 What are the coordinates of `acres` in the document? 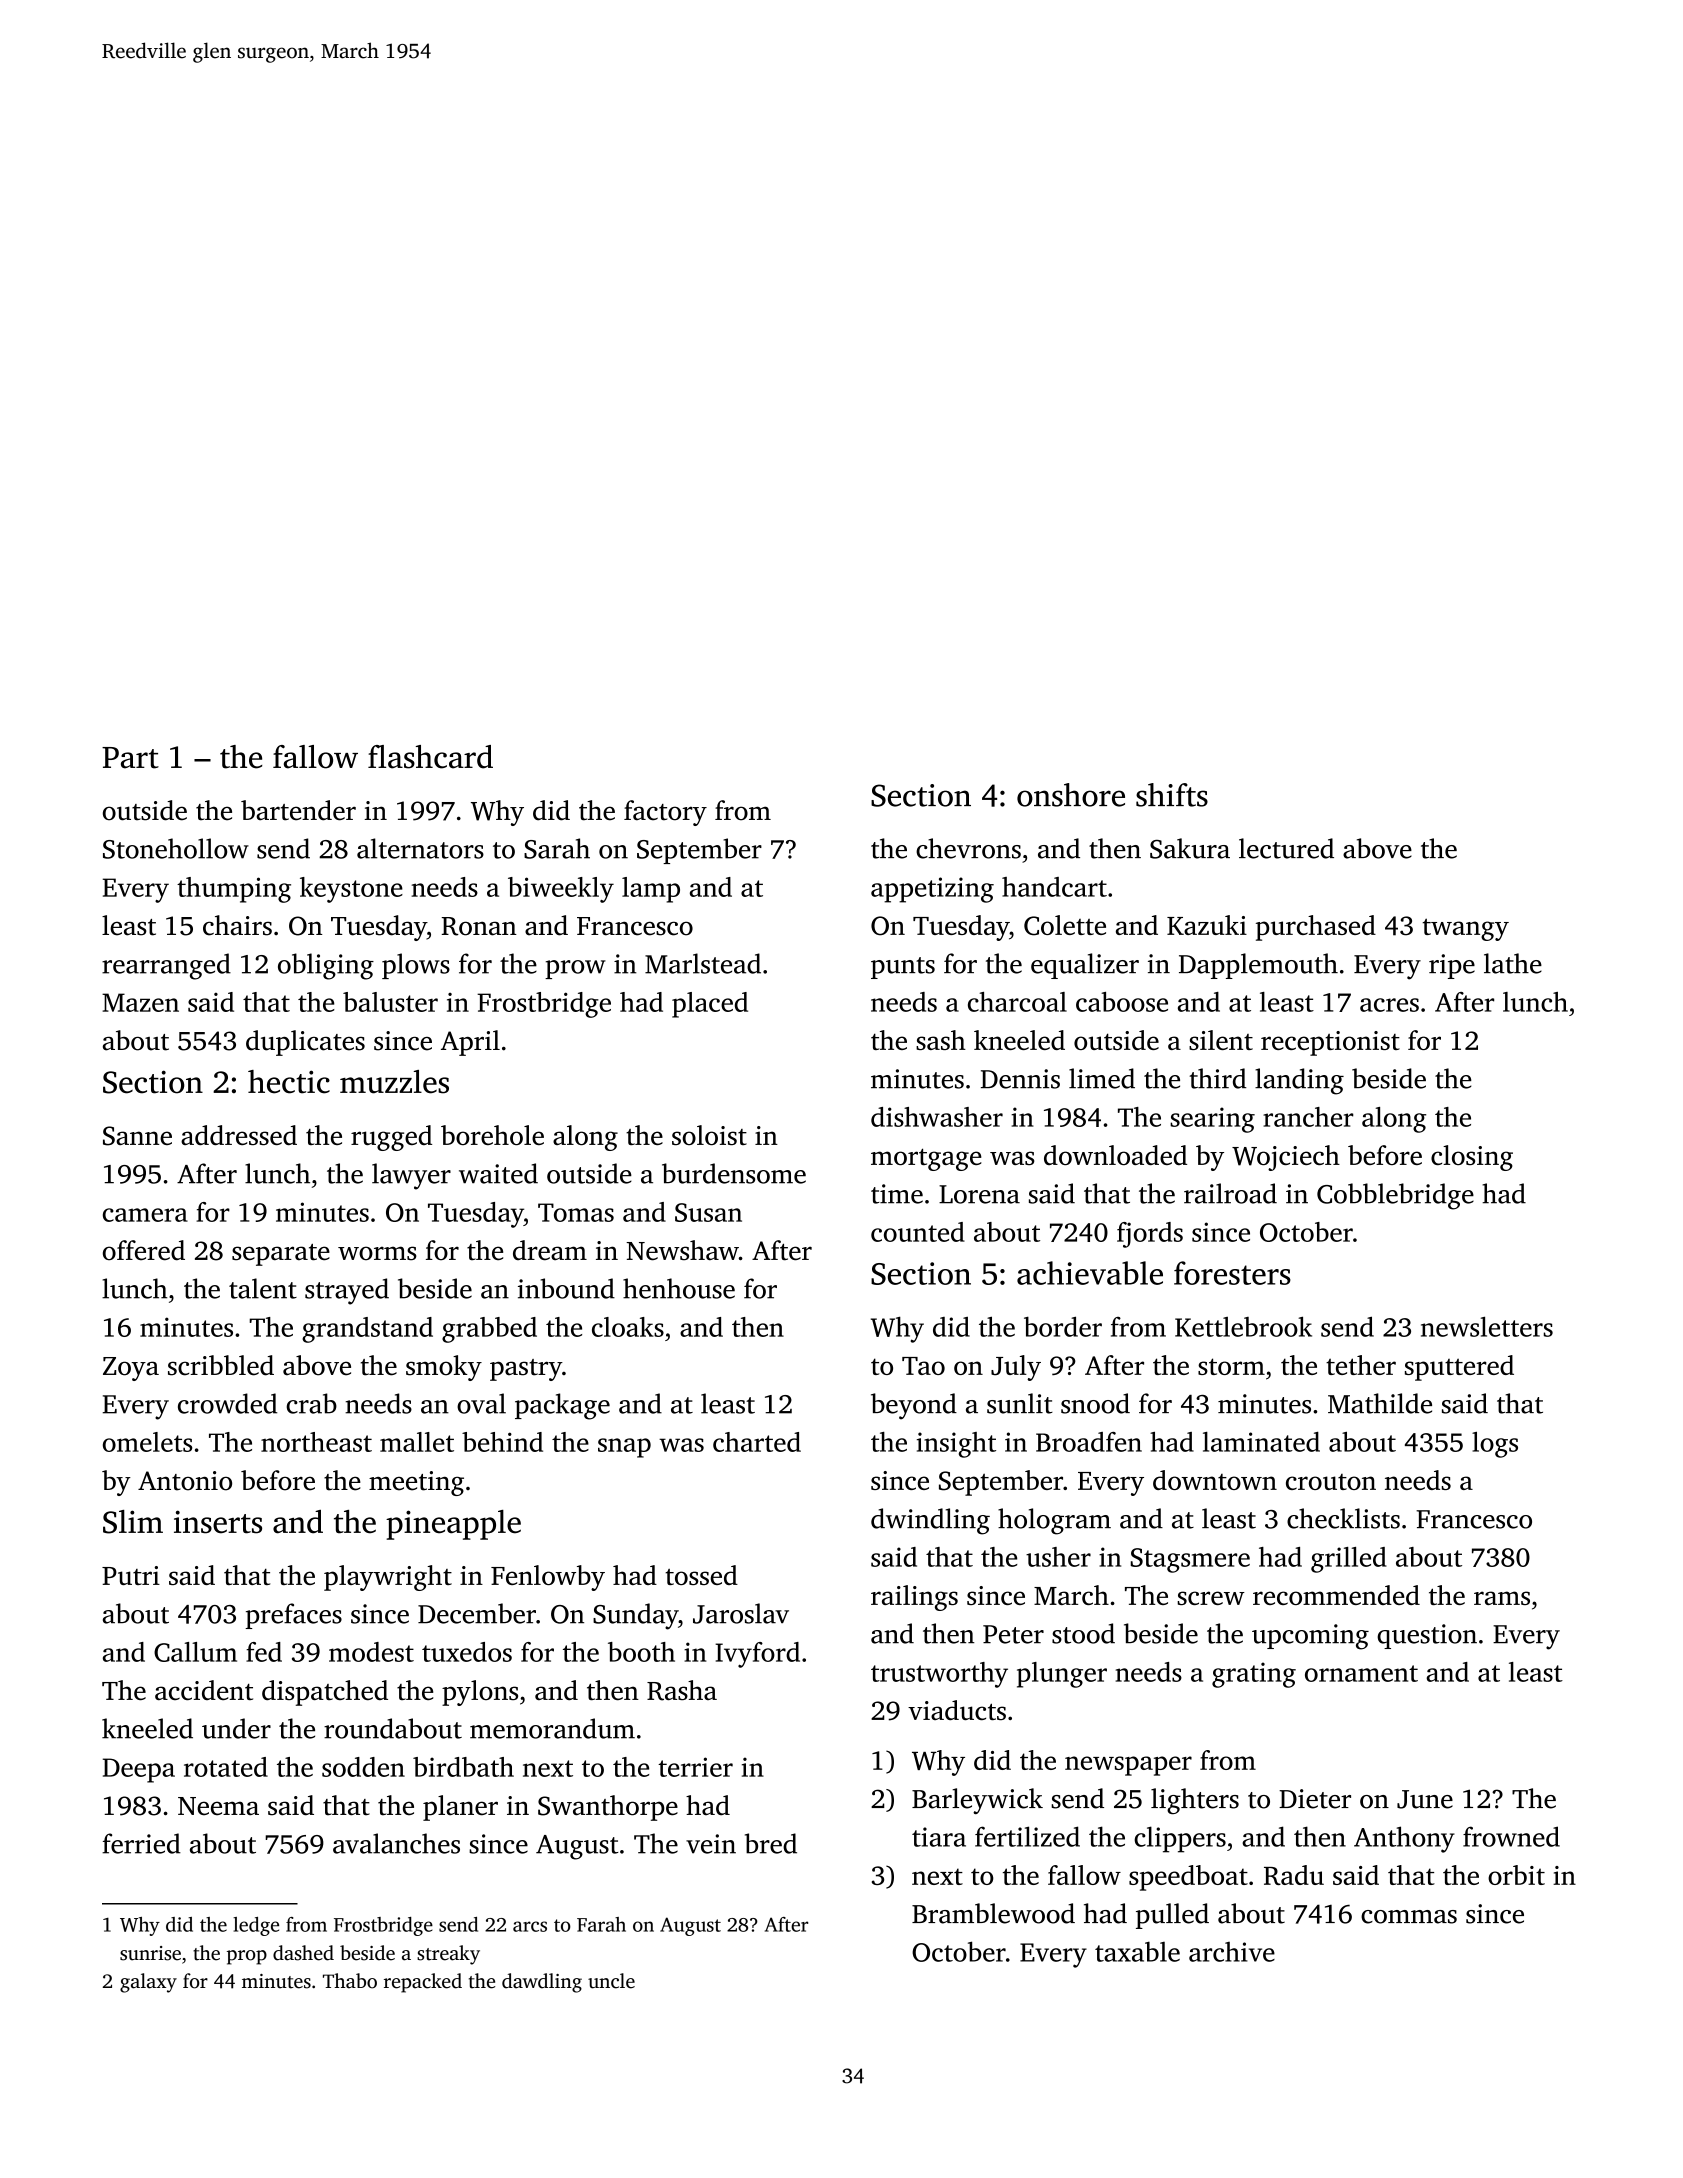 It's located at (1389, 1005).
